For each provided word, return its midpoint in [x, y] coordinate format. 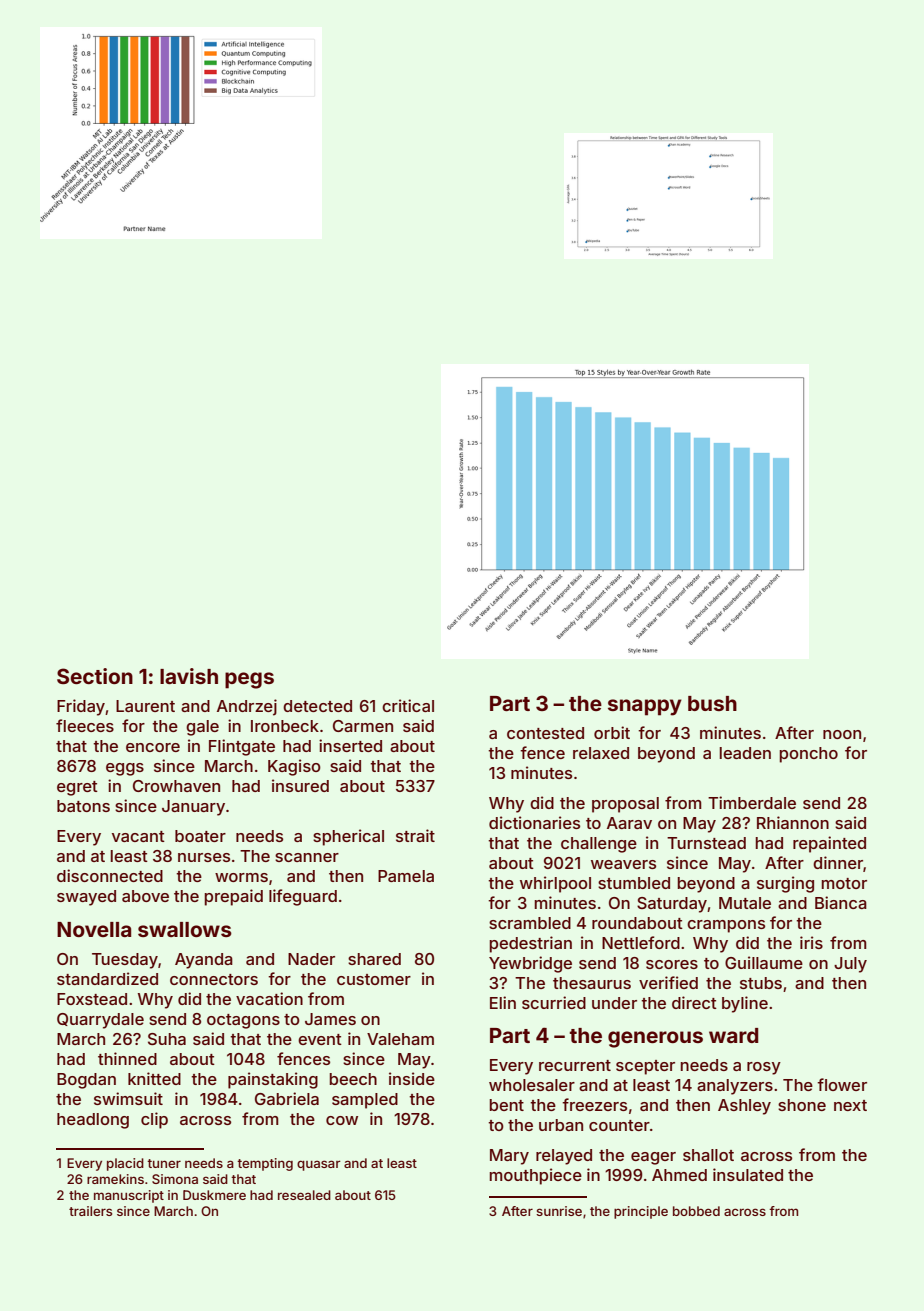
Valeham [400, 1039]
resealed [304, 1195]
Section [95, 676]
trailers [90, 1211]
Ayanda [204, 961]
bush [712, 703]
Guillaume [764, 962]
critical [408, 705]
